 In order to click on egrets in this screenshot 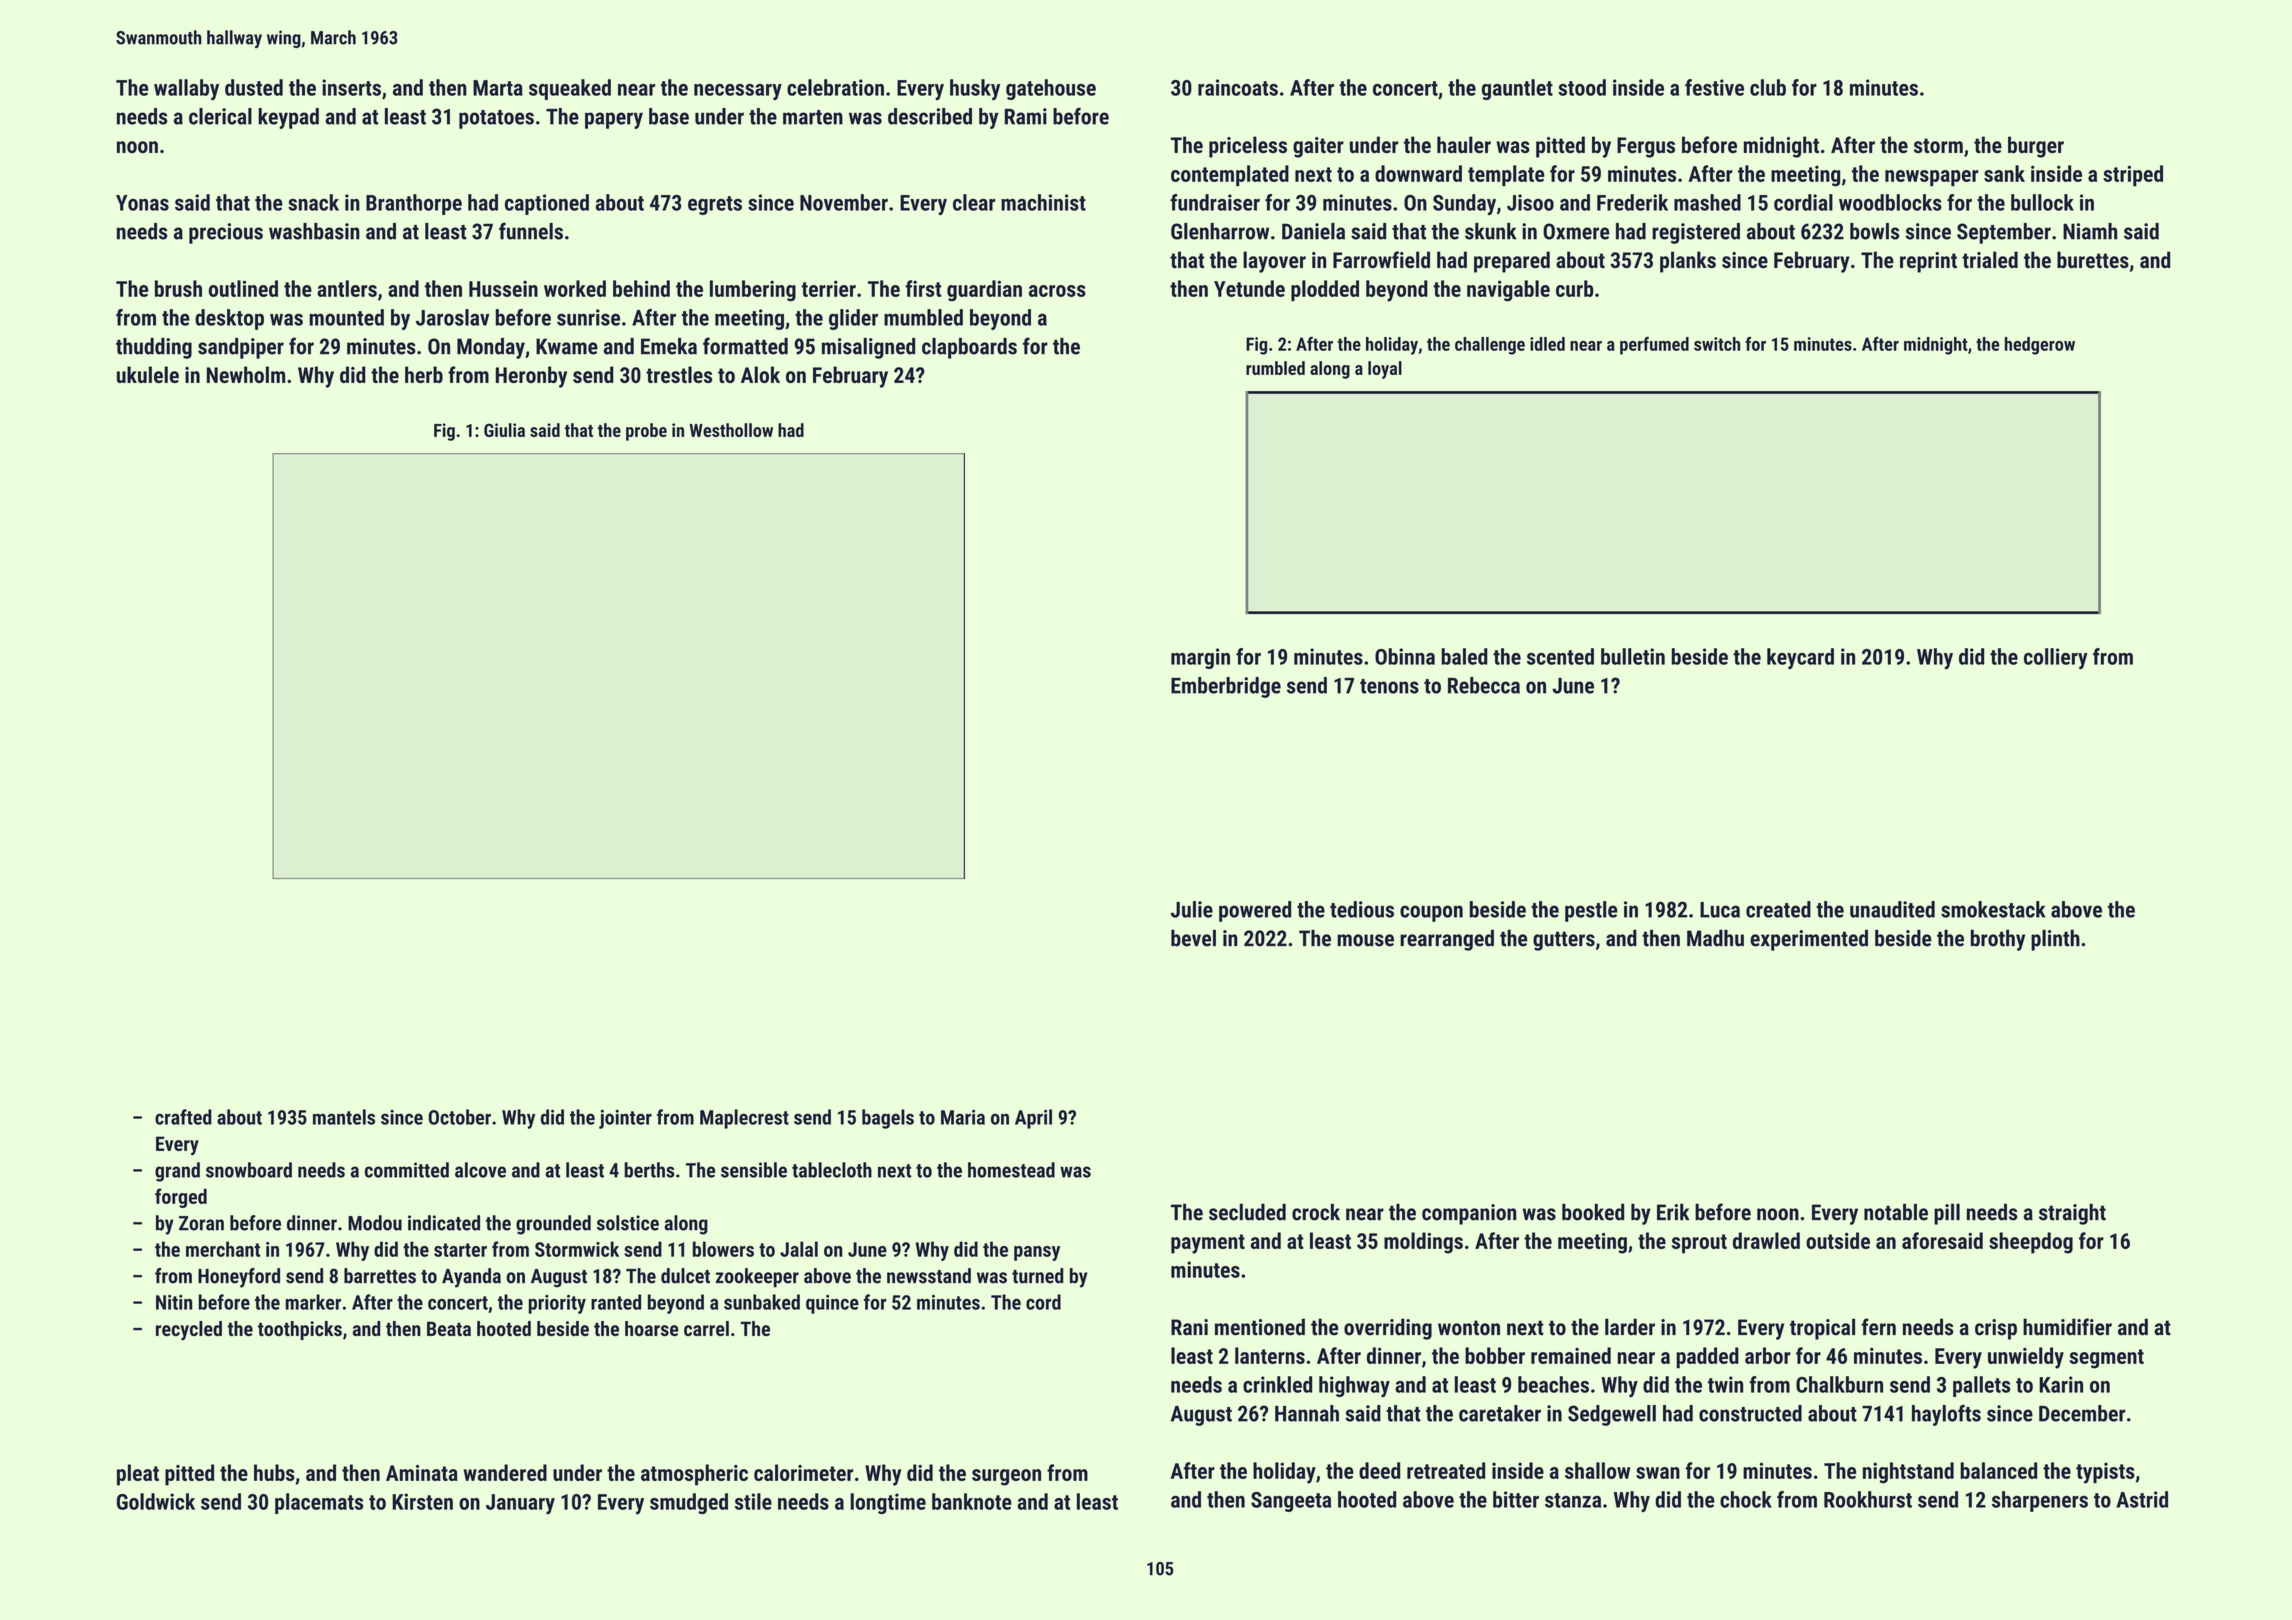, I will do `click(715, 205)`.
